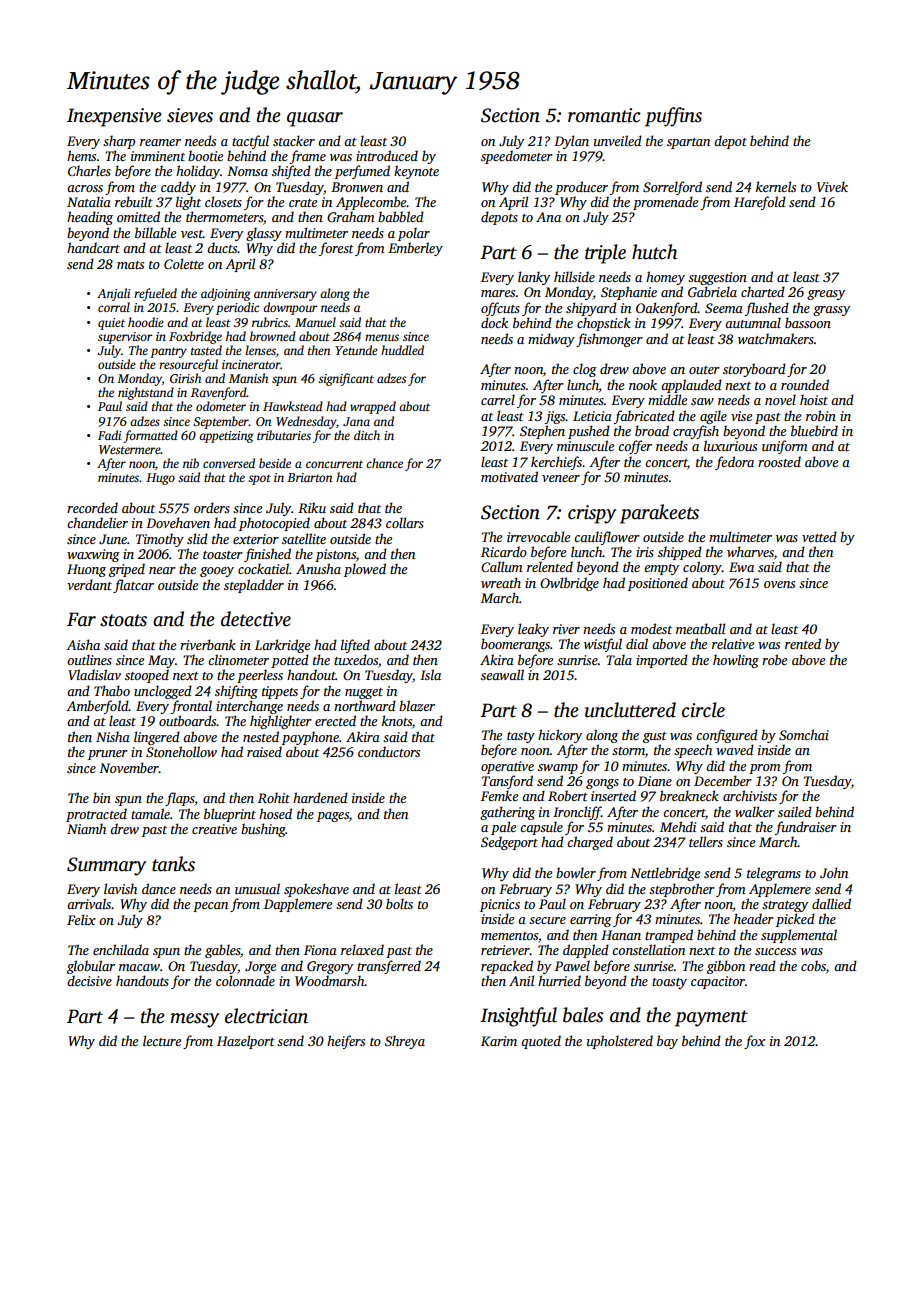  What do you see at coordinates (113, 736) in the screenshot?
I see `Nisha` at bounding box center [113, 736].
